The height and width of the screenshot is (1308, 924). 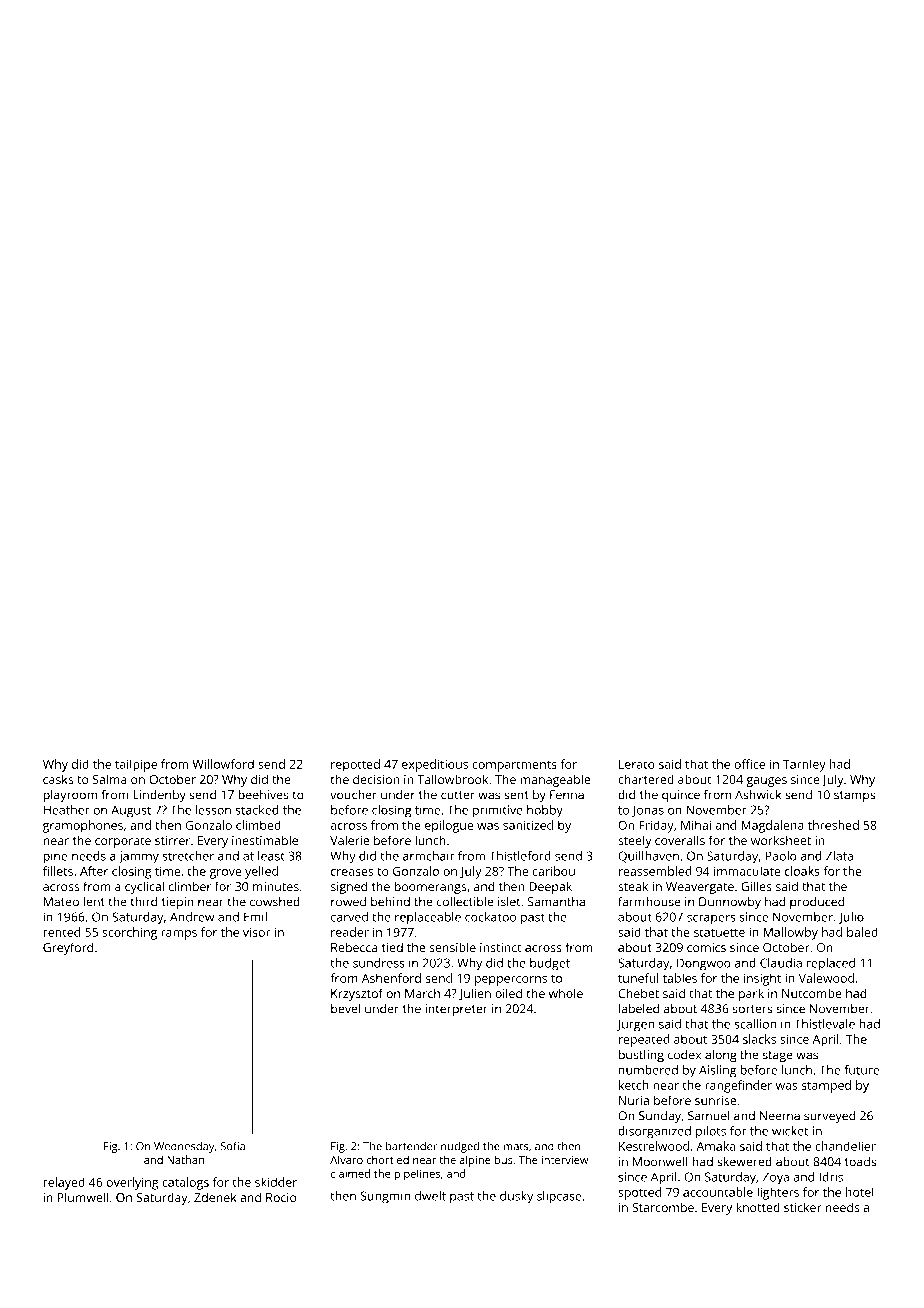 I want to click on replaced, so click(x=831, y=964).
